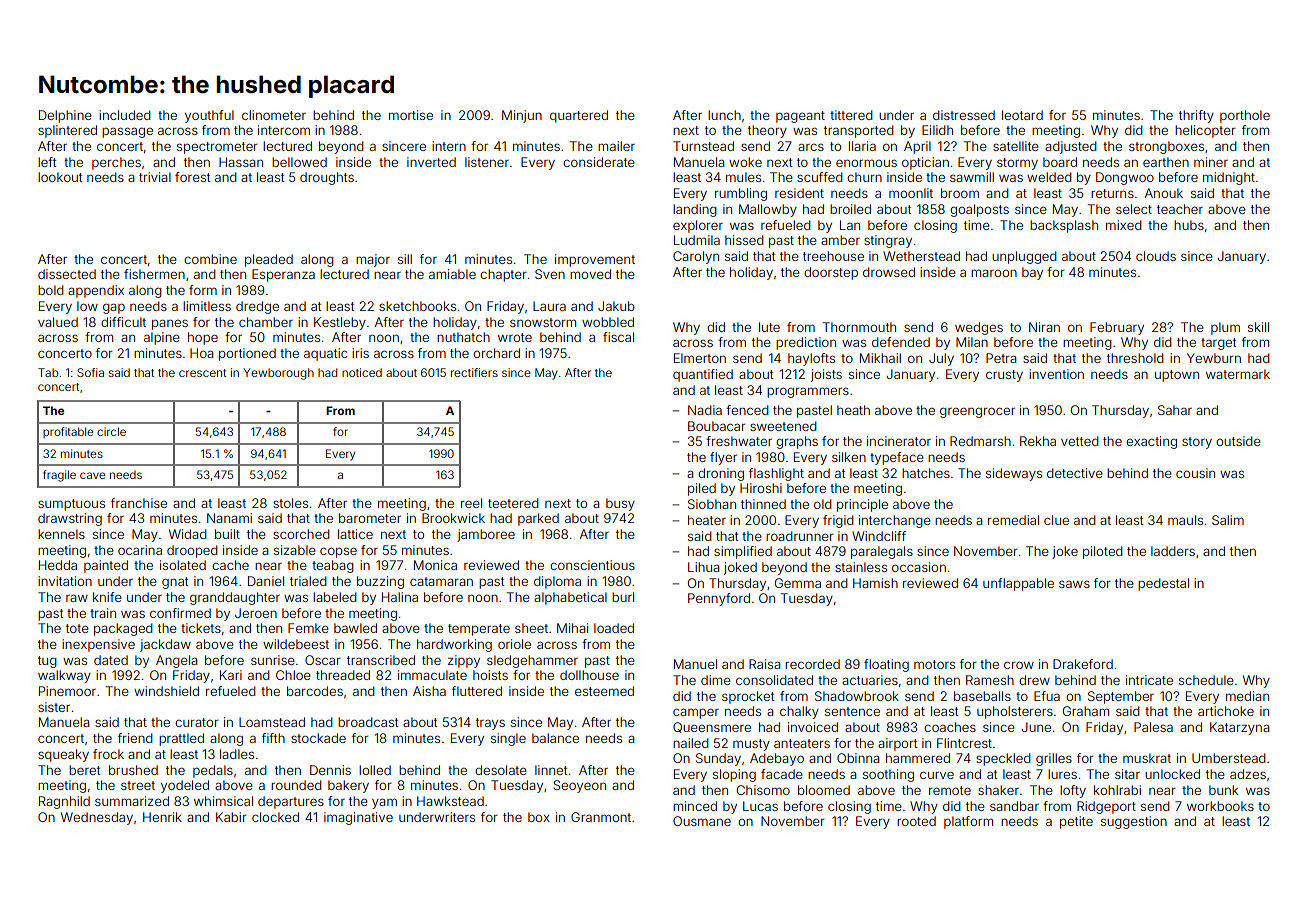 The image size is (1308, 924). Describe the element at coordinates (1229, 758) in the document. I see `Umberstead` at that location.
